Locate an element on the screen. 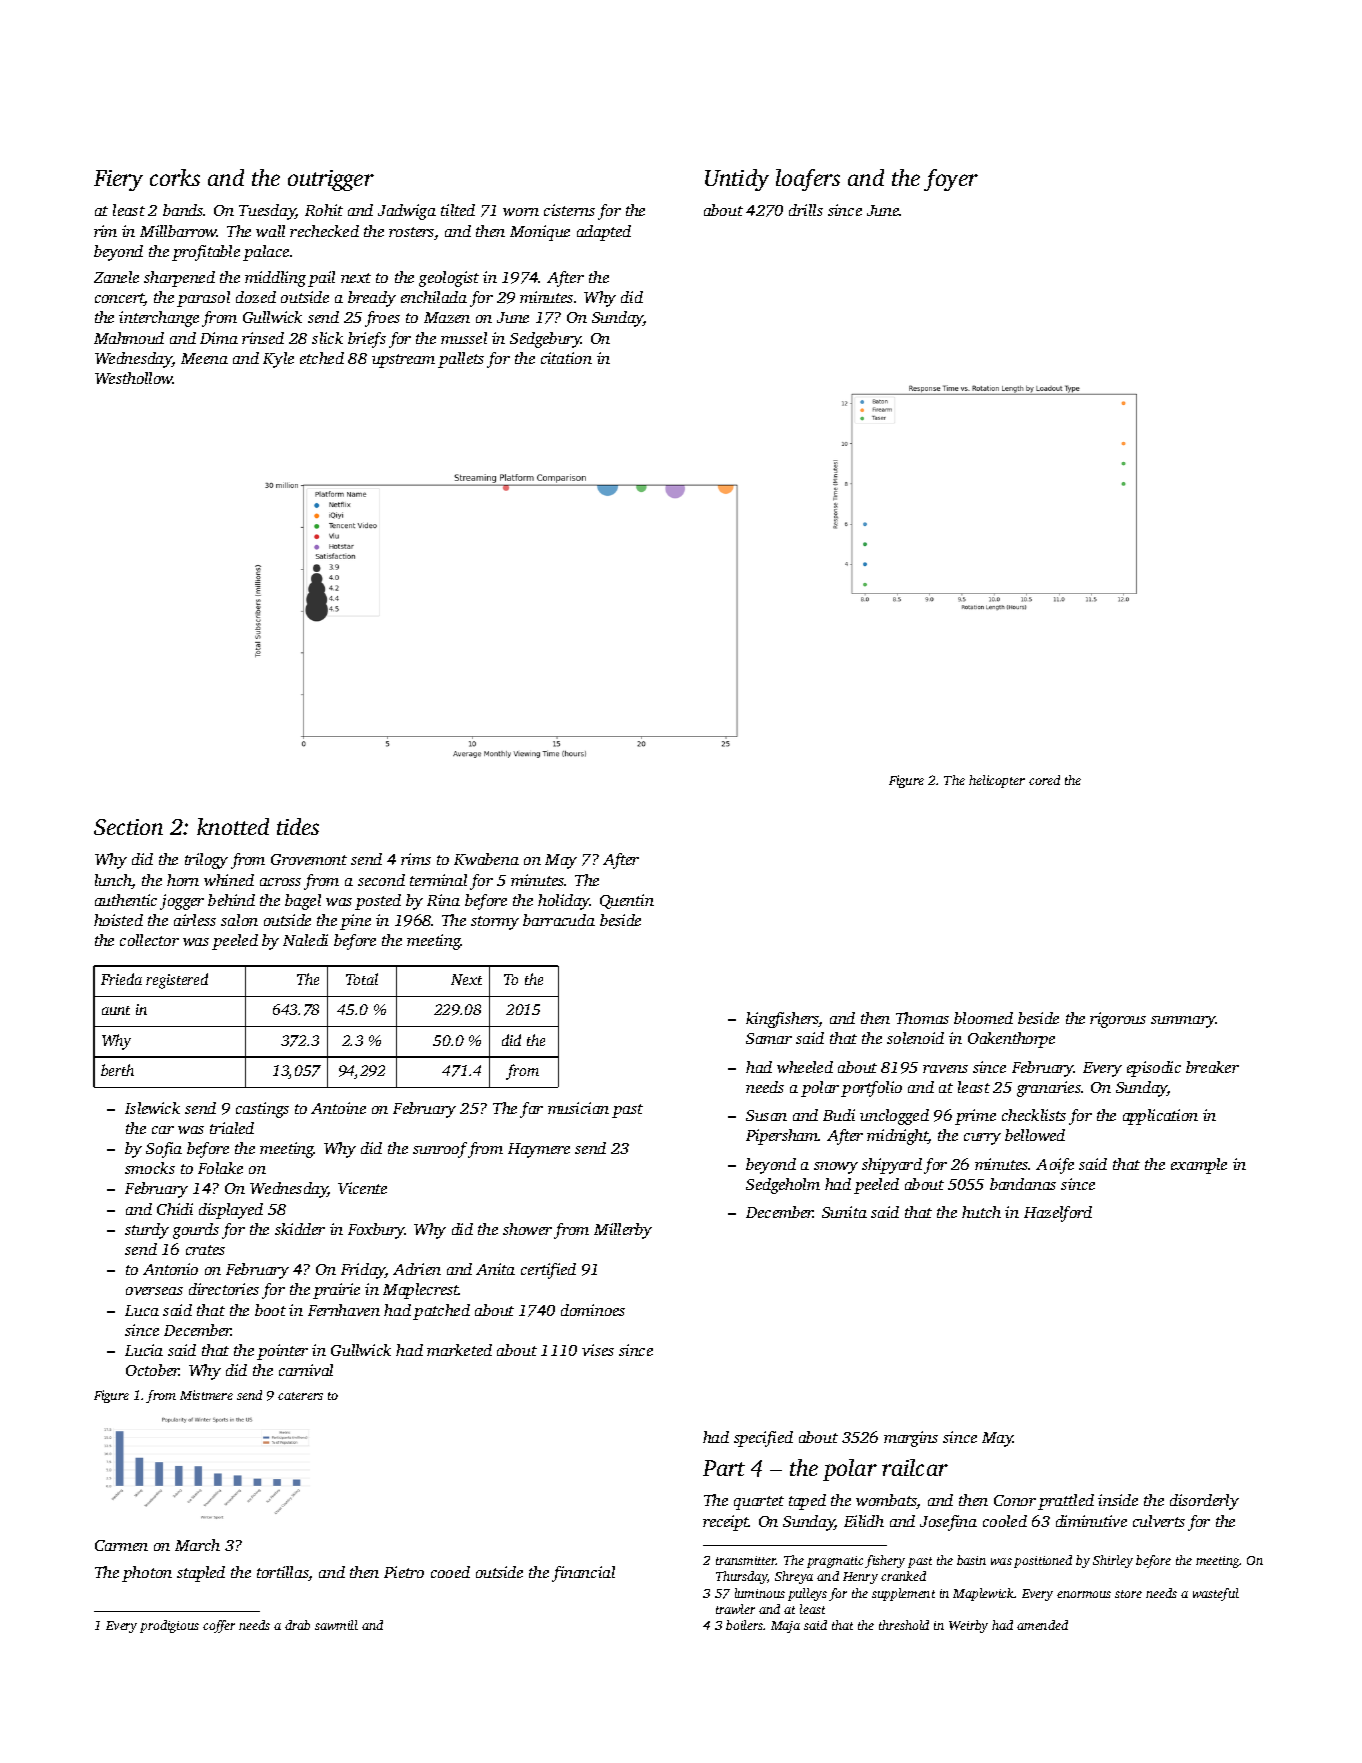 The width and height of the screenshot is (1362, 1763). Conor is located at coordinates (1015, 1500).
